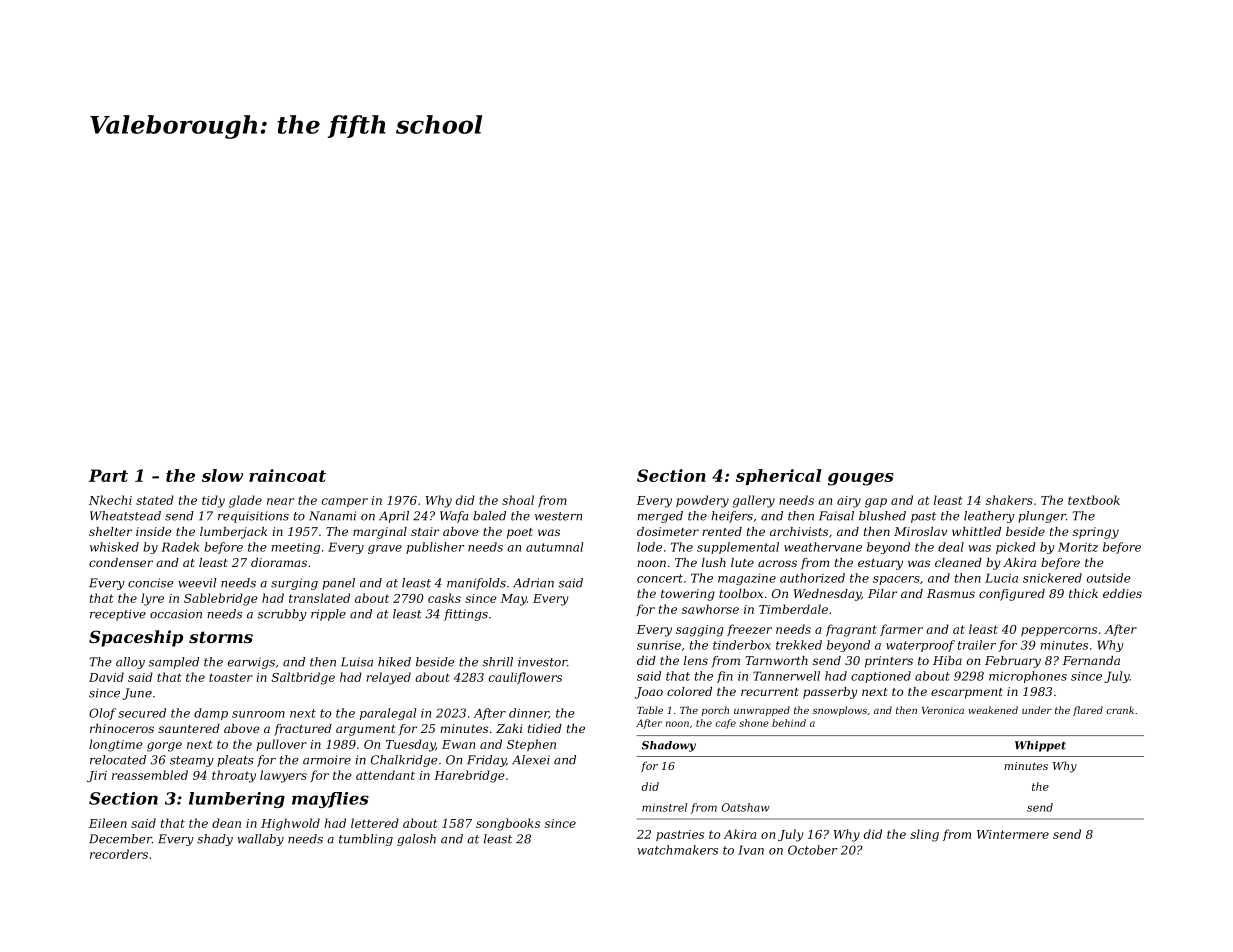  Describe the element at coordinates (110, 531) in the screenshot. I see `shelter` at that location.
